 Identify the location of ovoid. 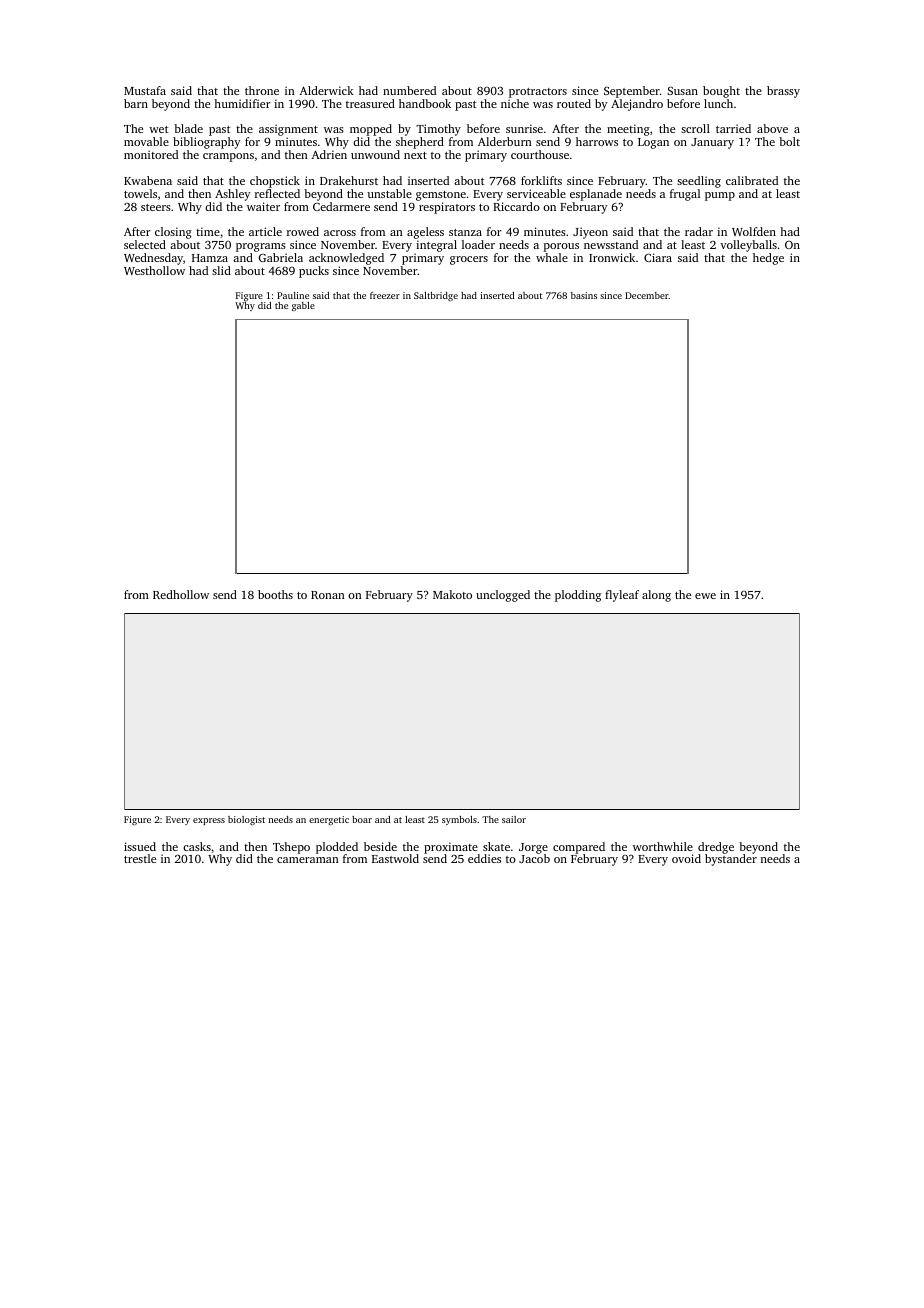
(686, 858).
